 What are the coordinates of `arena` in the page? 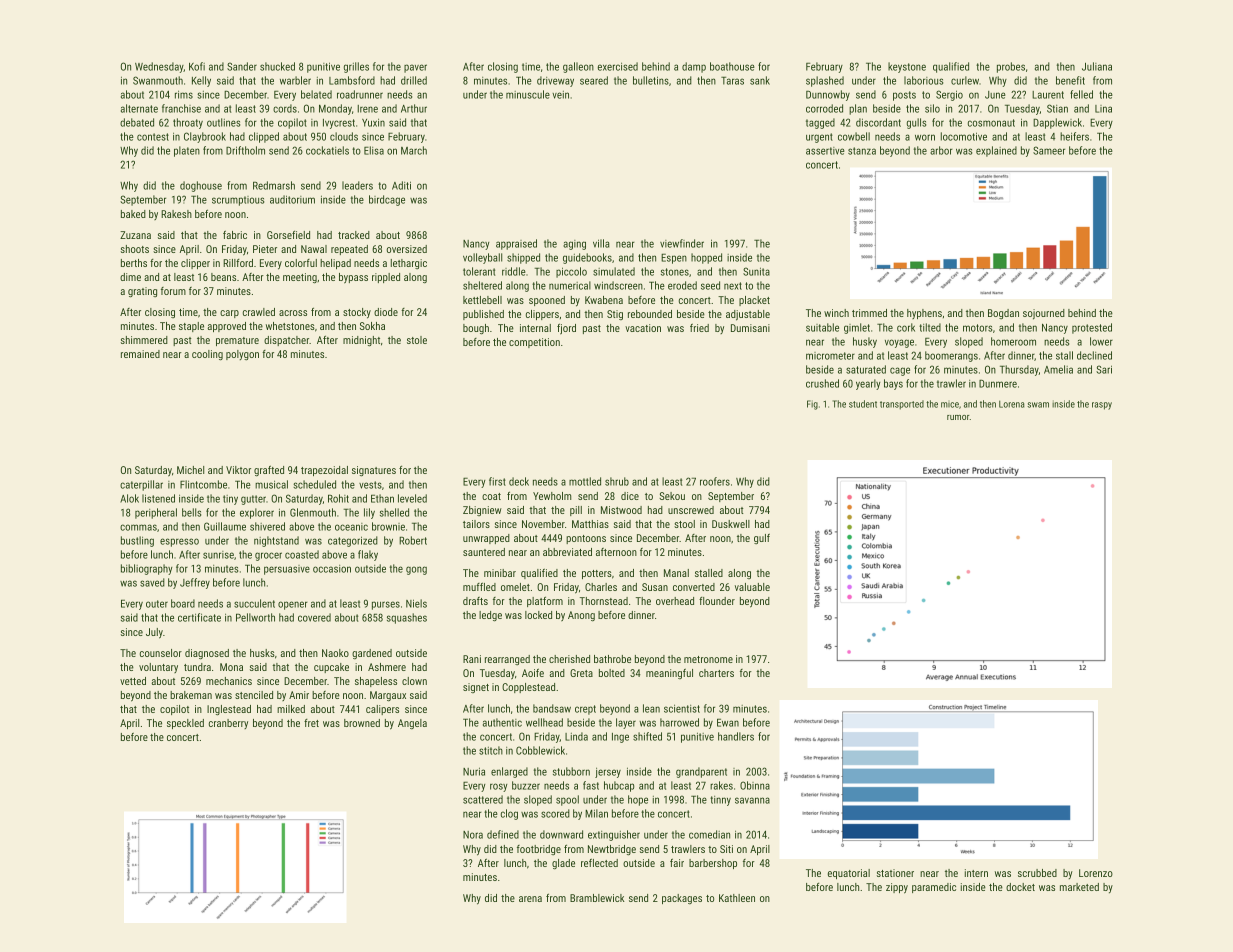 It's located at (530, 899).
